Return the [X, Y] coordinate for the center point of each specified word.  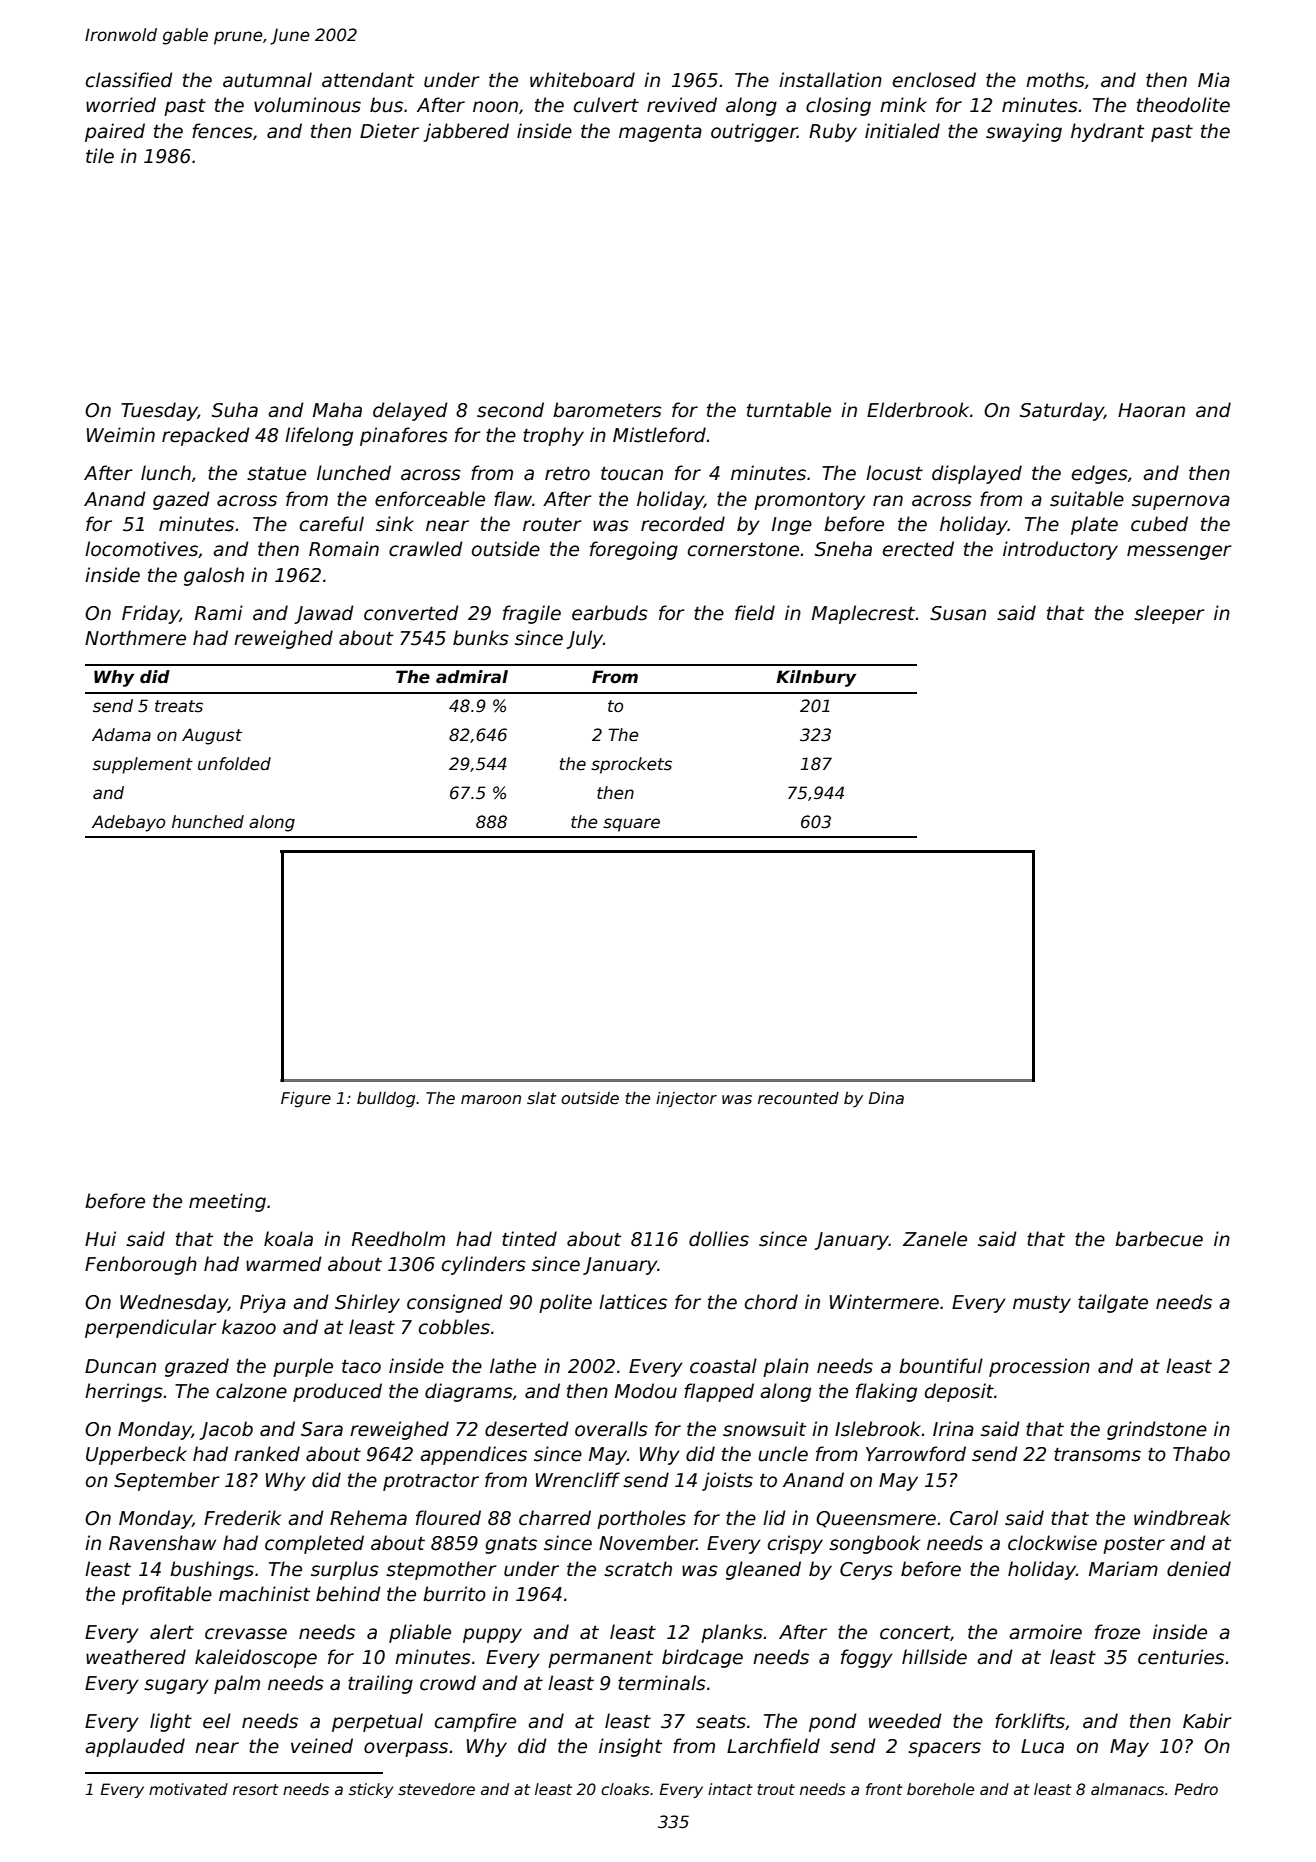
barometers [607, 410]
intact [730, 1789]
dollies [719, 1239]
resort [256, 1789]
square [631, 825]
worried [121, 105]
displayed [977, 474]
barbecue [1159, 1239]
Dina [886, 1098]
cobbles [454, 1327]
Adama [121, 735]
